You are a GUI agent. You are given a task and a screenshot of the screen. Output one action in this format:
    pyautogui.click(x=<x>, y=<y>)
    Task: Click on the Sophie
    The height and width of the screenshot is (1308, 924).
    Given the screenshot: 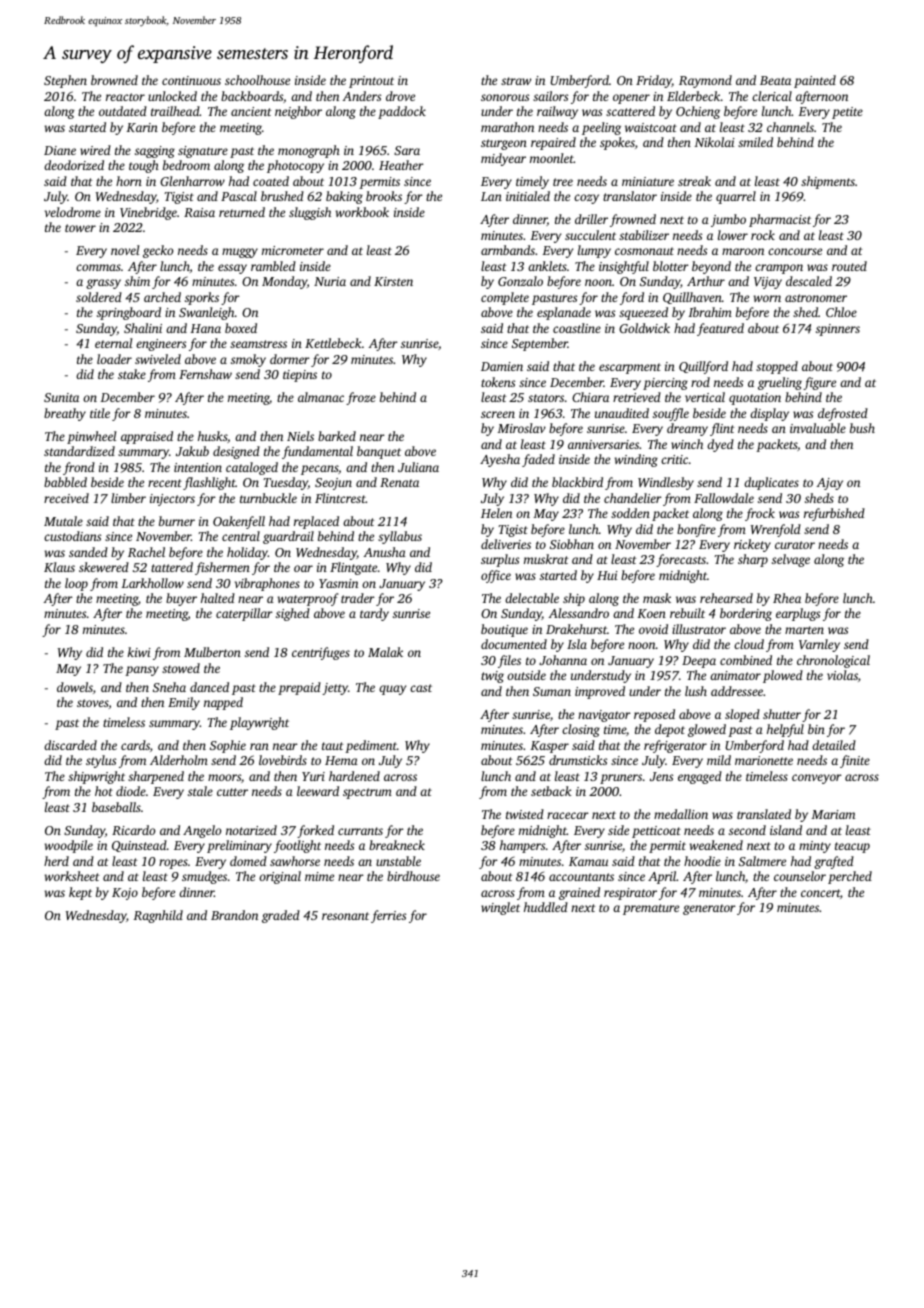 What is the action you would take?
    pyautogui.click(x=228, y=746)
